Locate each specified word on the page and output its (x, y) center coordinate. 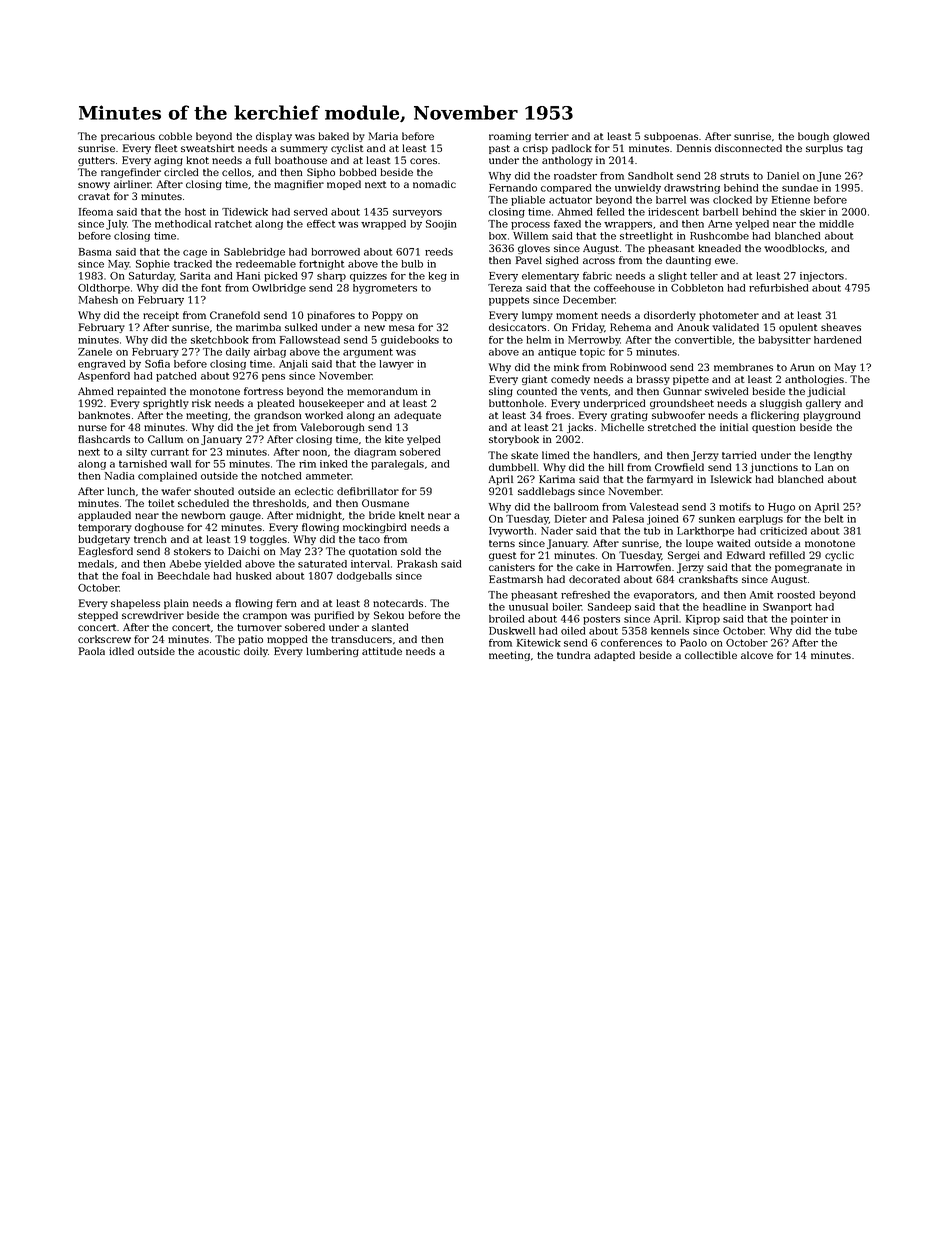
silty (136, 453)
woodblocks (794, 248)
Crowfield (679, 467)
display (274, 137)
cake (588, 567)
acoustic (219, 651)
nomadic (434, 184)
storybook (514, 440)
